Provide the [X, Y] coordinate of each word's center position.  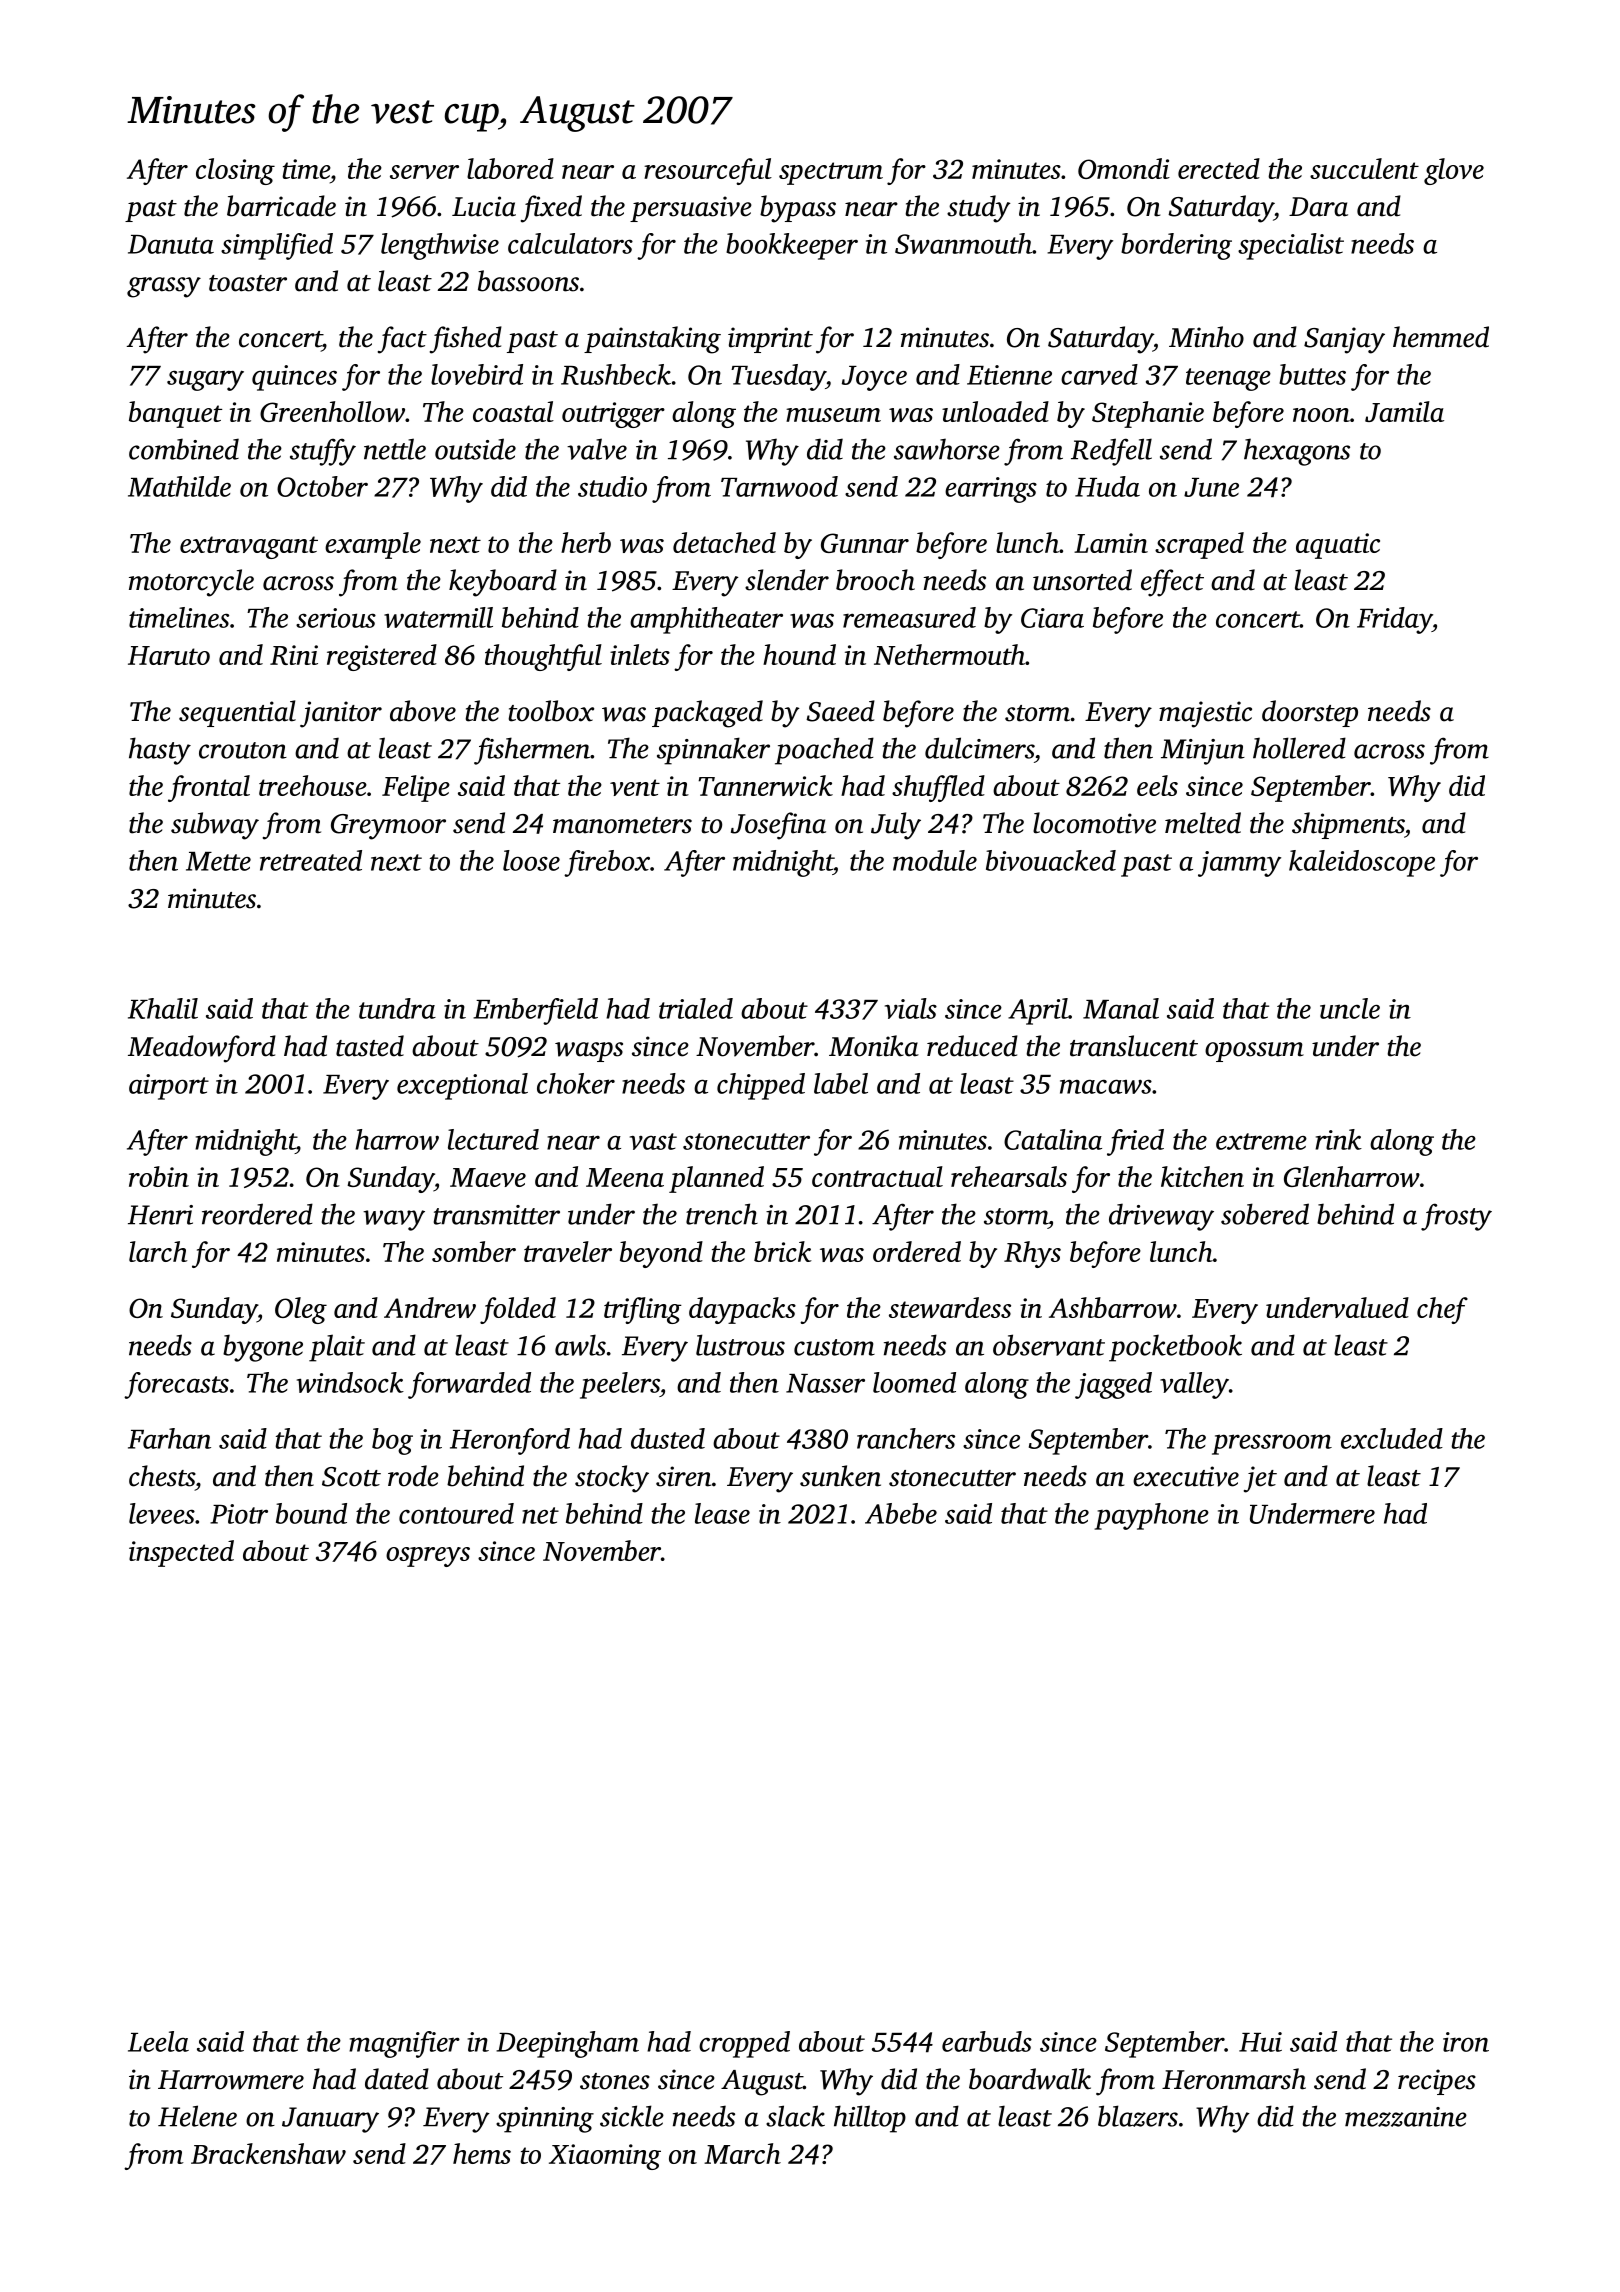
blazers [1138, 2116]
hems [482, 2153]
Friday [1394, 620]
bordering [1176, 246]
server [424, 172]
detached [724, 542]
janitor [341, 714]
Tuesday [778, 377]
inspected [181, 1553]
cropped [744, 2044]
